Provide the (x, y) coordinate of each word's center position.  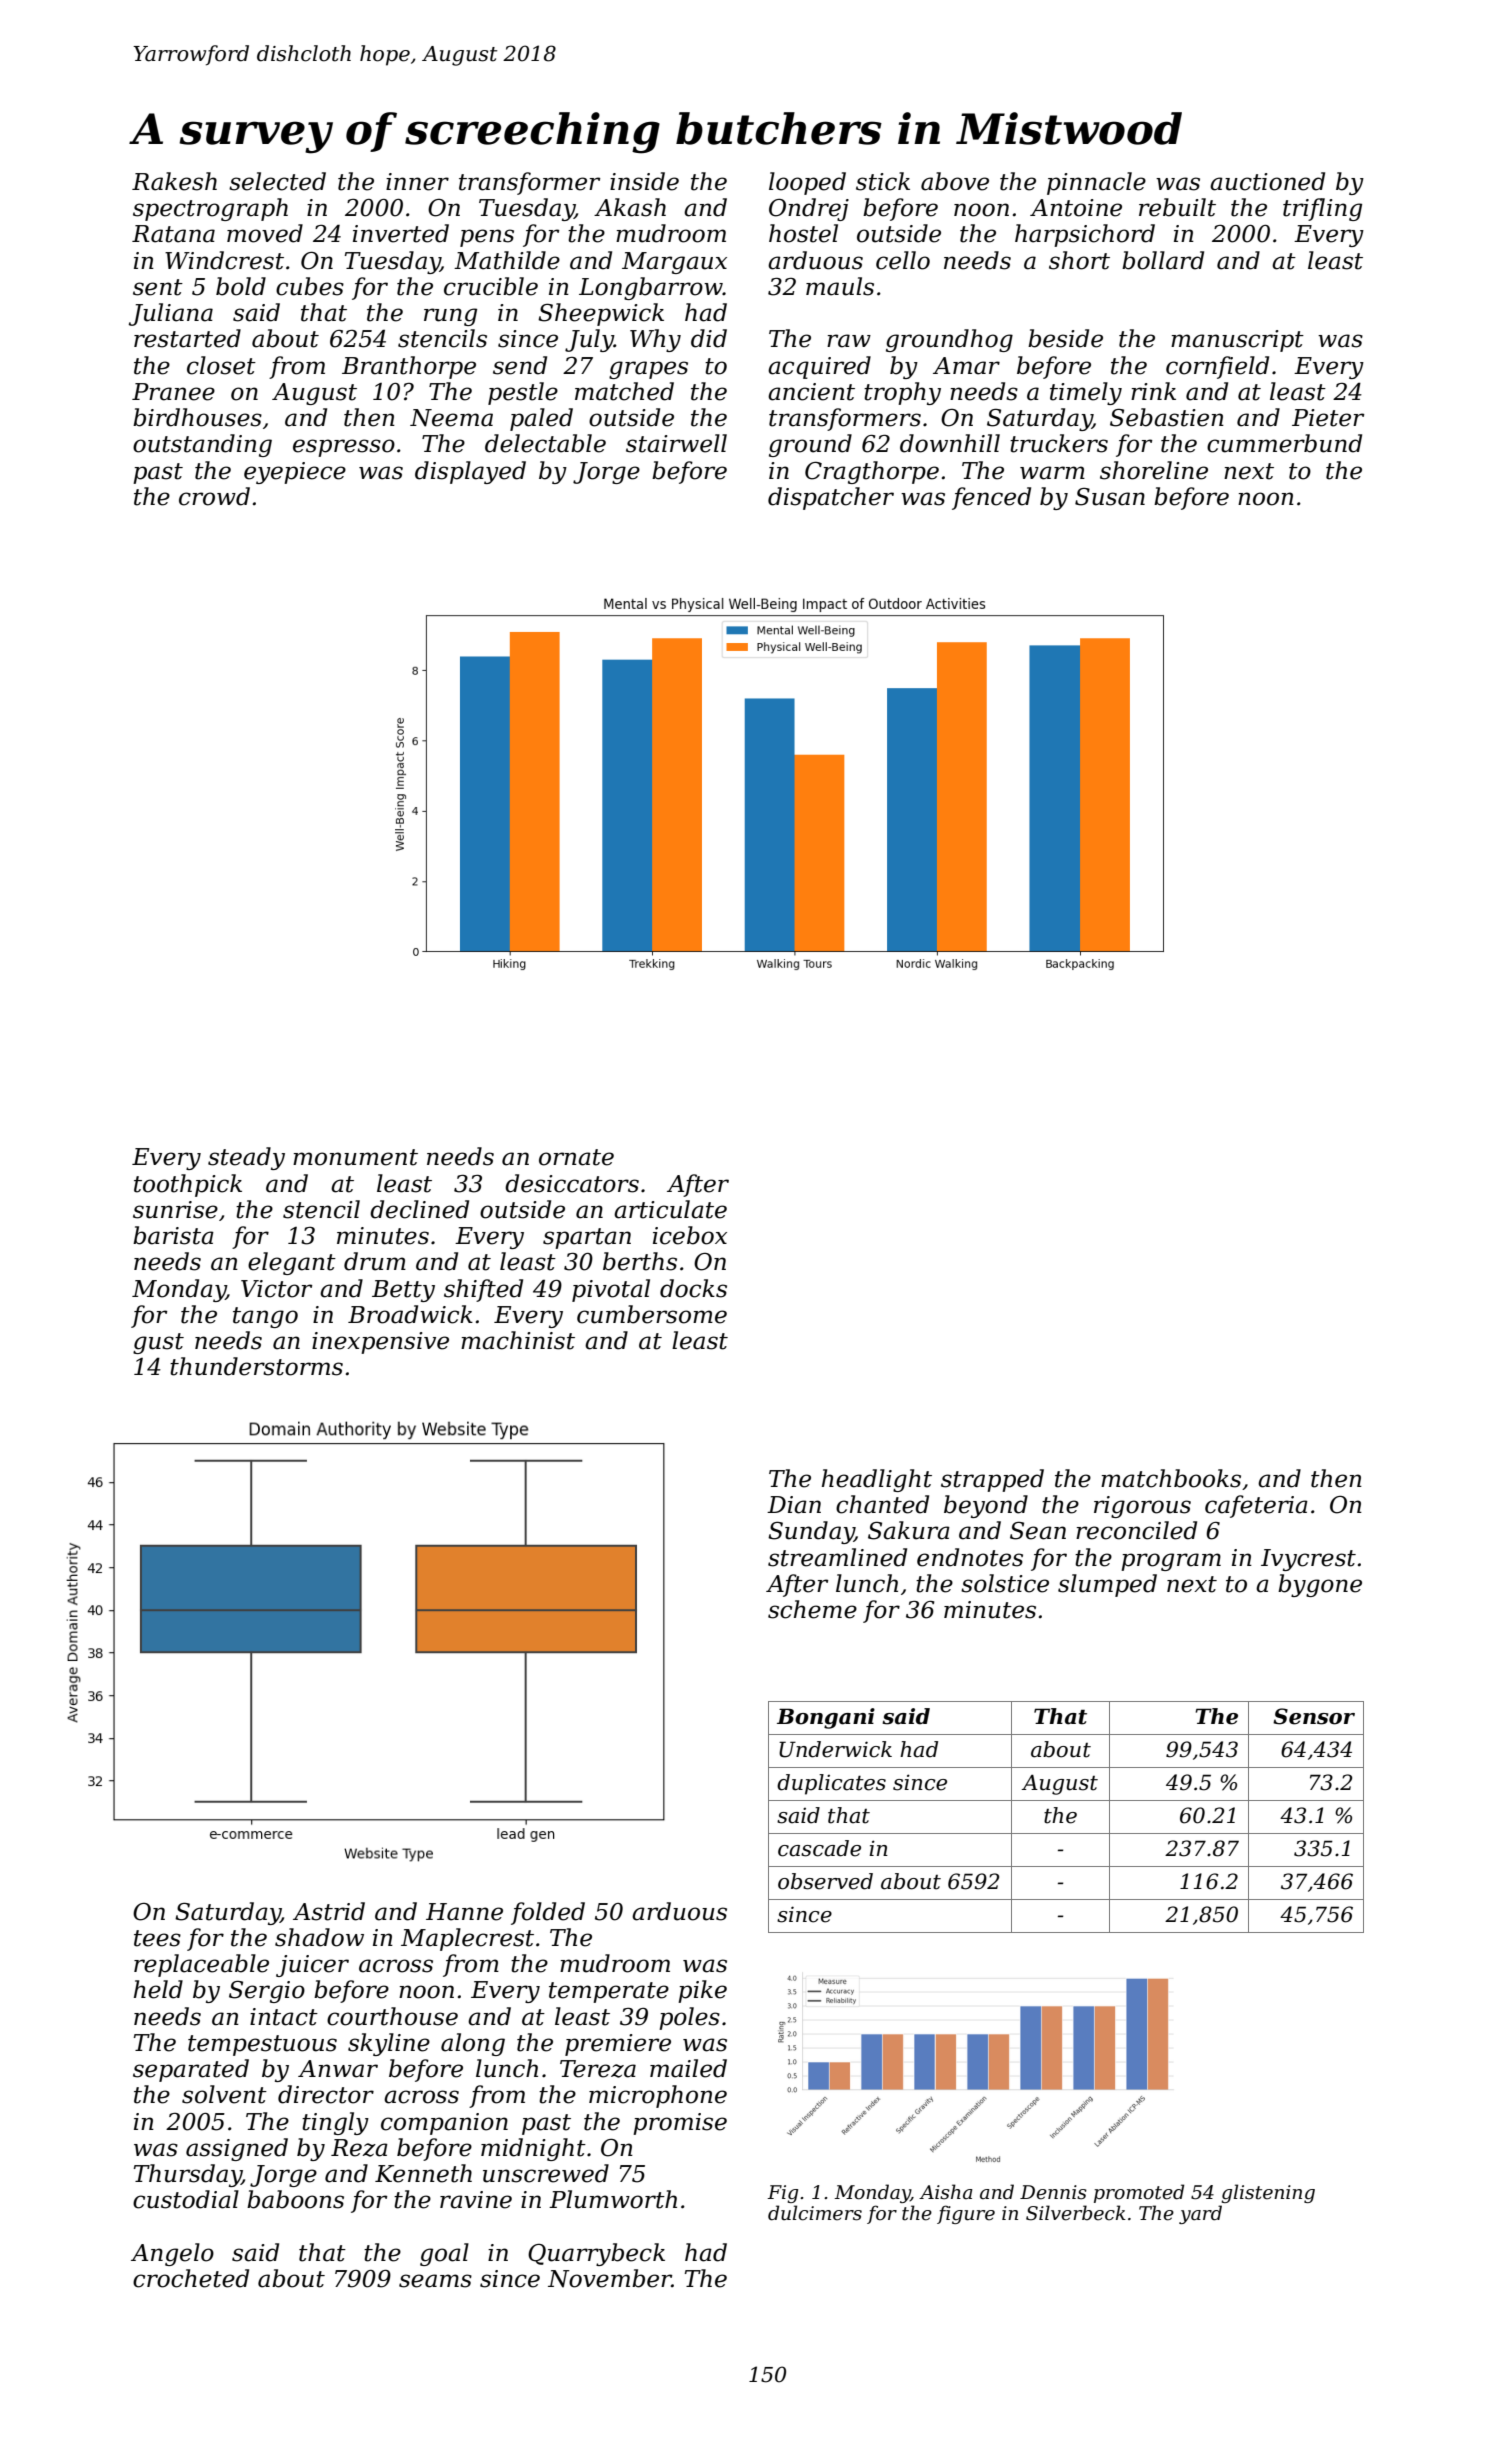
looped (807, 183)
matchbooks (1171, 1478)
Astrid (329, 1911)
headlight (877, 1480)
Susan (1110, 497)
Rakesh (174, 181)
